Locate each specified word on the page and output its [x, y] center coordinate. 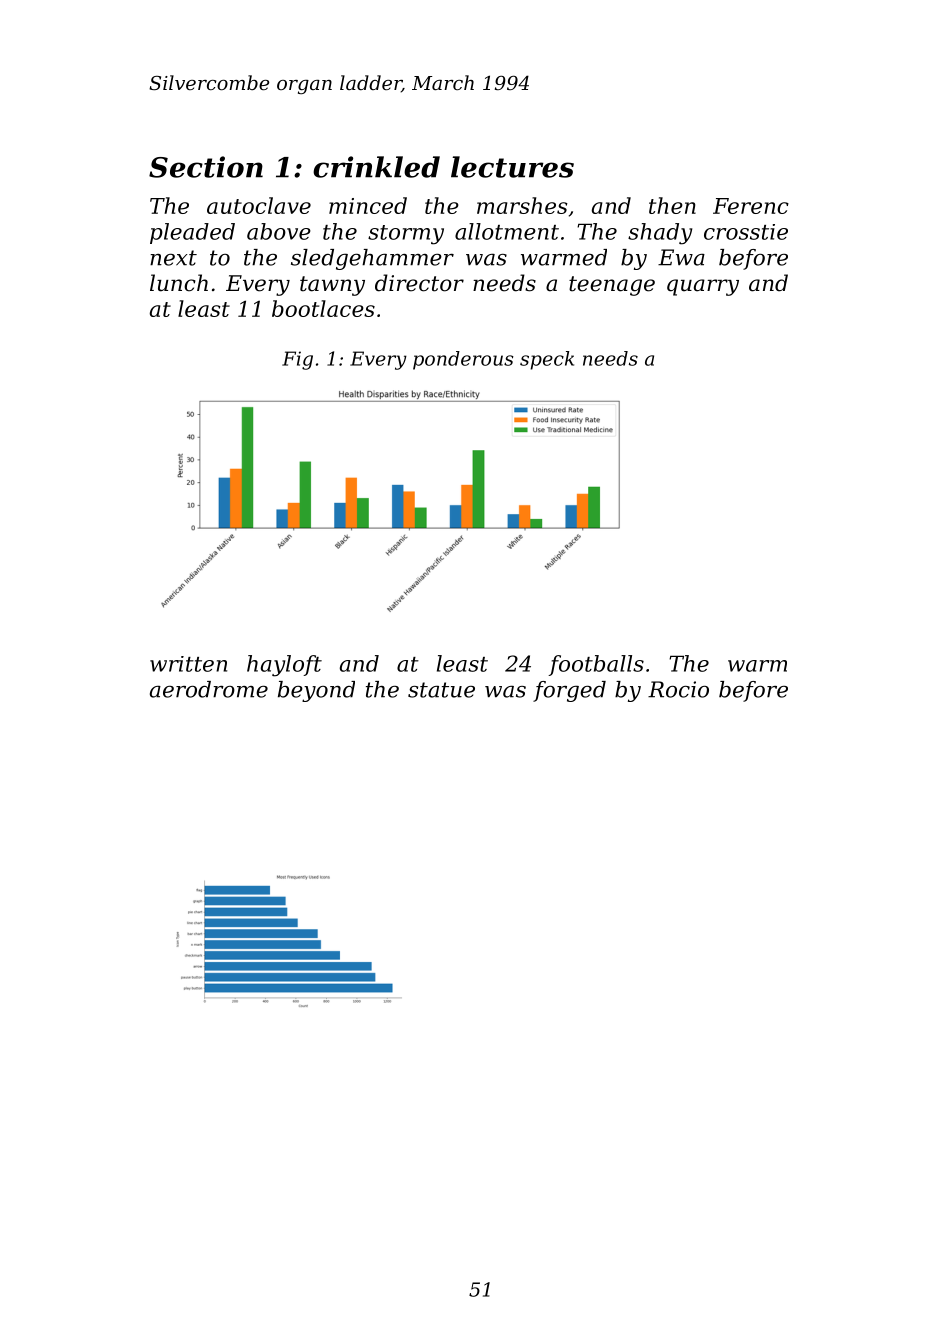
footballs [596, 665]
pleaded [192, 233]
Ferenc [751, 206]
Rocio [678, 689]
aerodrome [209, 689]
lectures [512, 167]
